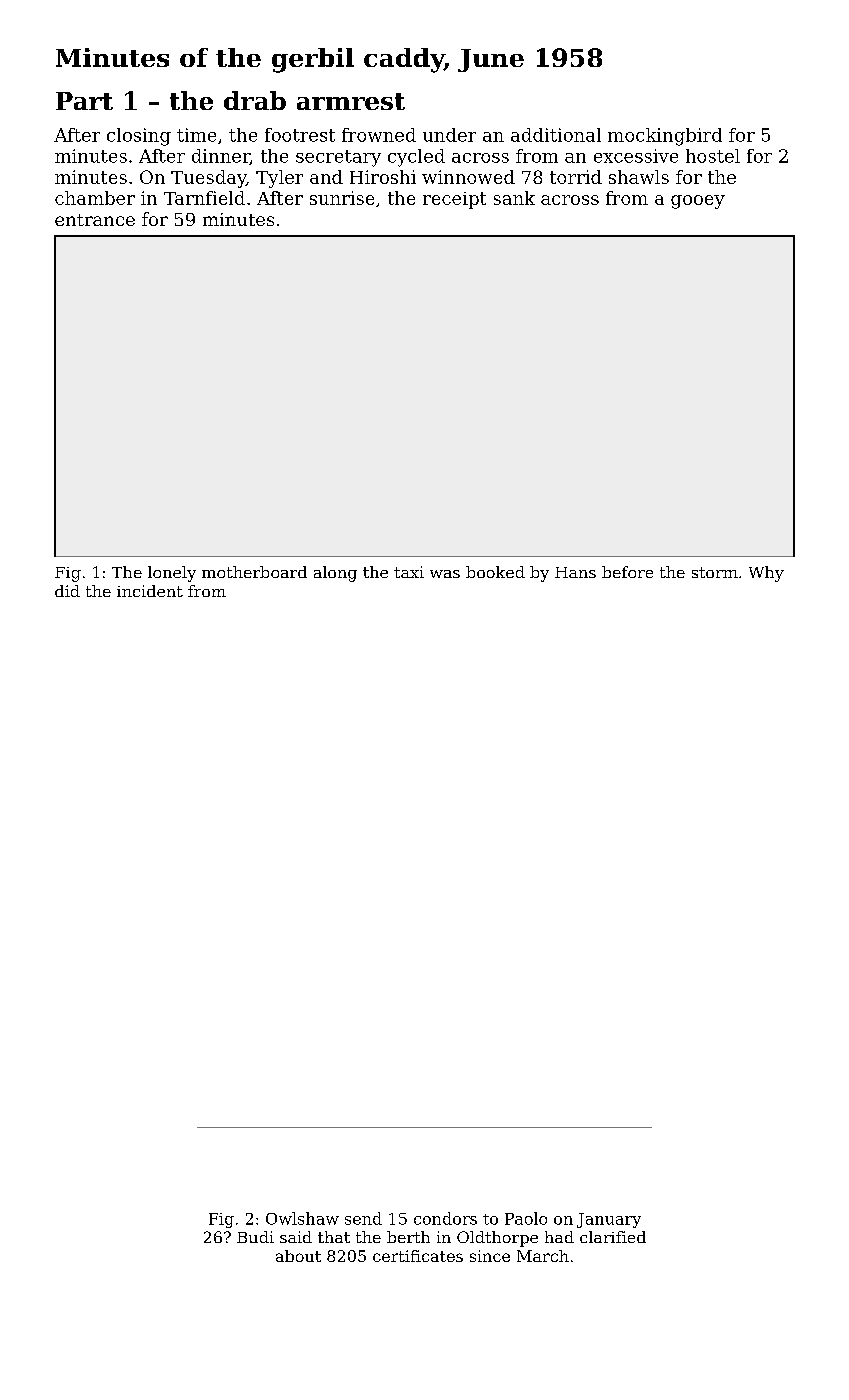 The width and height of the page is (849, 1400). I want to click on Tyler, so click(279, 179).
